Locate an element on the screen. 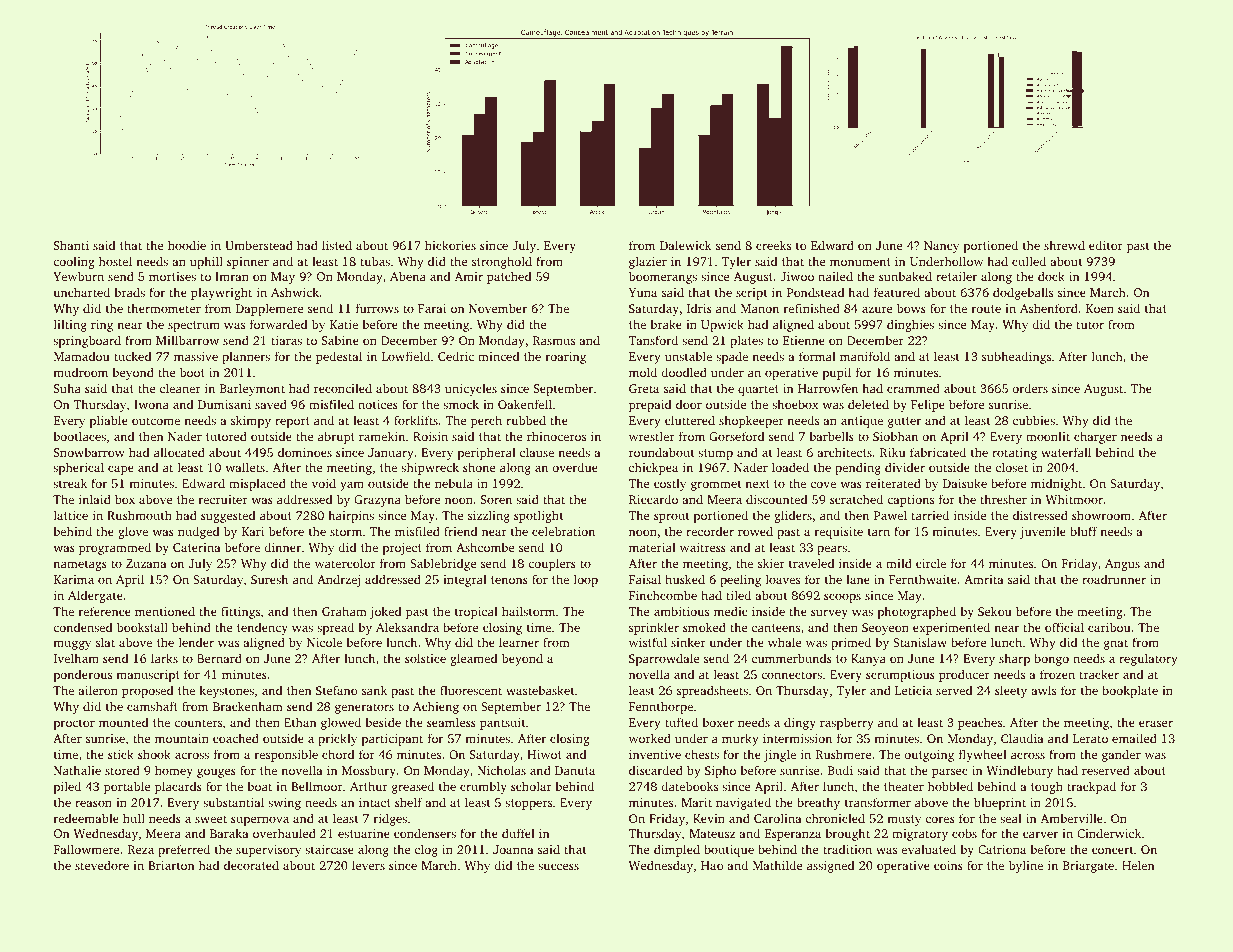 This screenshot has width=1233, height=952. canteens is located at coordinates (776, 628).
